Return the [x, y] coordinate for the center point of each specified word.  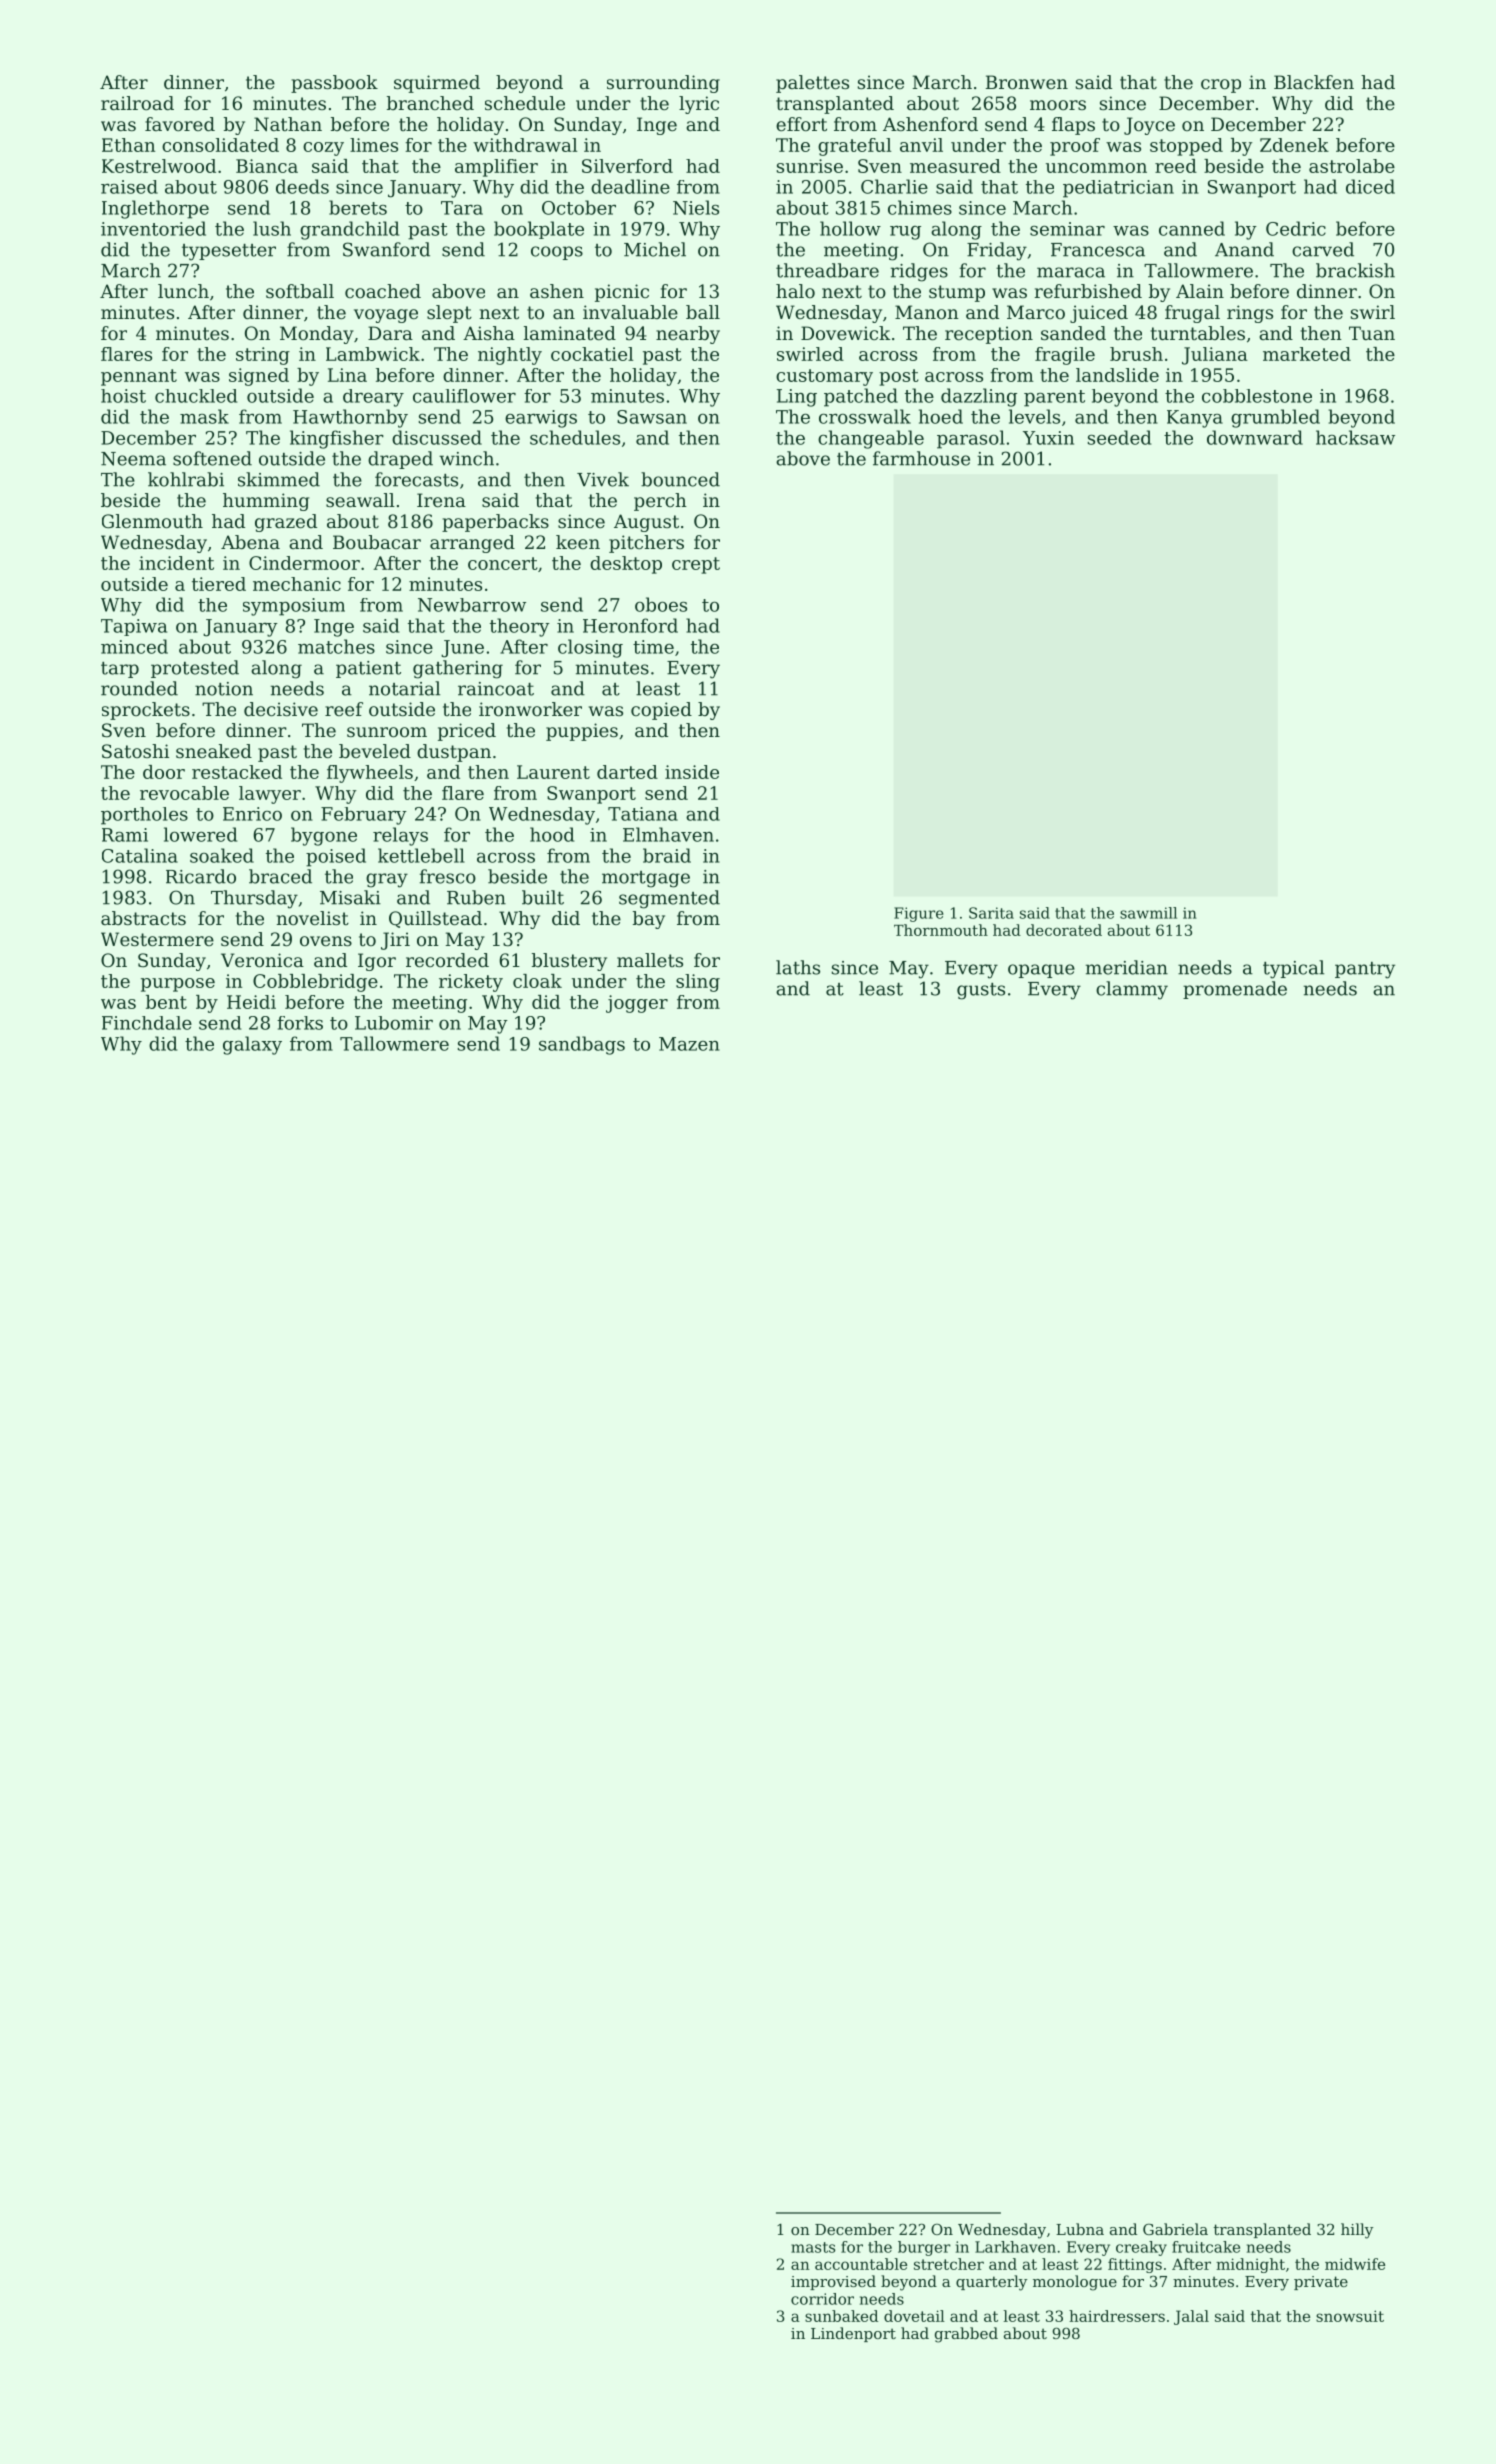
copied [661, 711]
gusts [981, 991]
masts [813, 2247]
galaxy [252, 1045]
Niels [696, 207]
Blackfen [1314, 82]
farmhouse [921, 458]
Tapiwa [134, 627]
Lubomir [394, 1023]
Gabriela [1175, 2229]
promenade [1235, 990]
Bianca [267, 166]
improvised [833, 2282]
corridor [822, 2299]
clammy [1132, 990]
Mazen [689, 1044]
